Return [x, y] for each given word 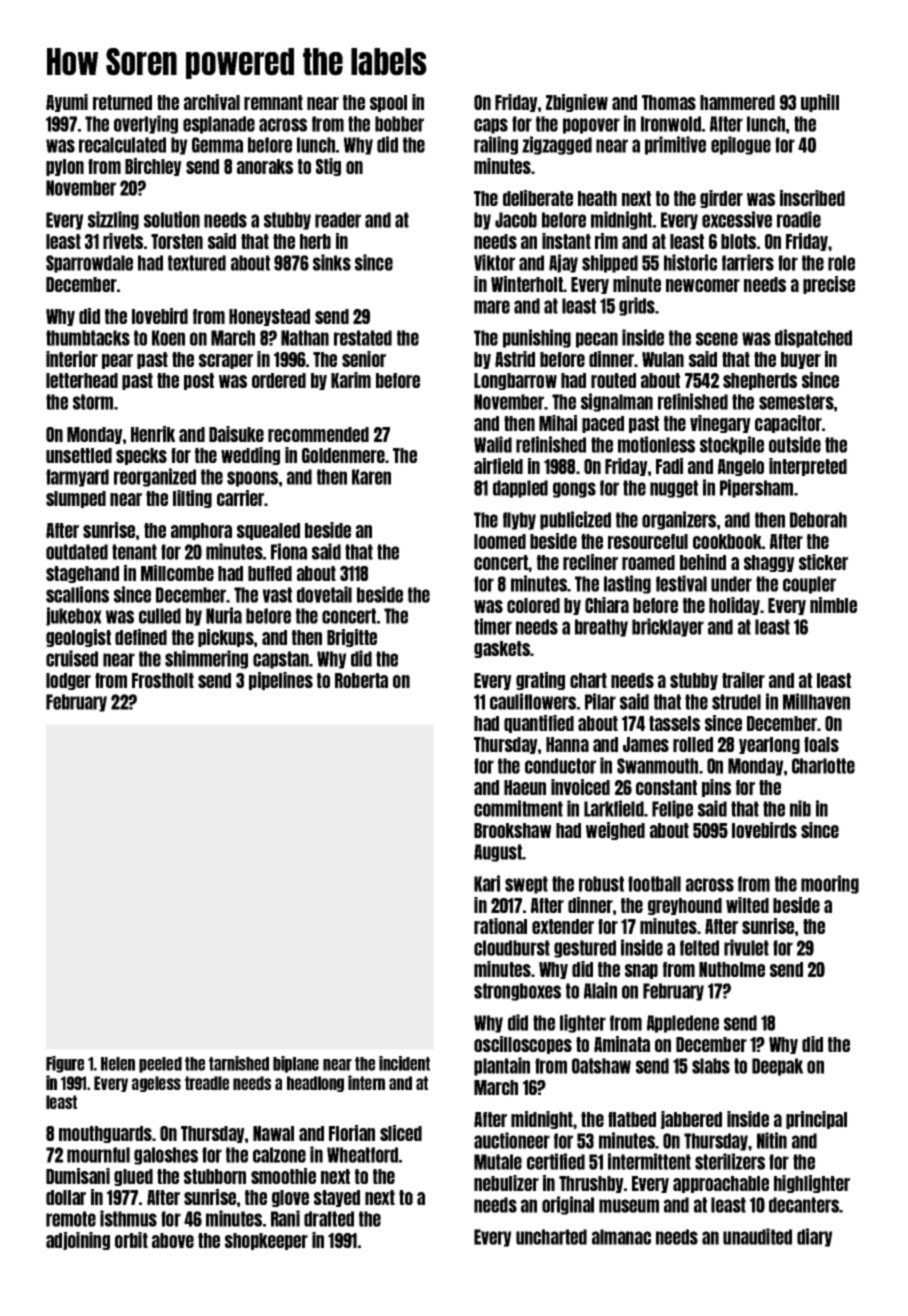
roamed [648, 562]
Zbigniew [577, 103]
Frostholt [163, 680]
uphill [820, 103]
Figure [65, 1064]
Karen [371, 477]
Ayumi [67, 103]
